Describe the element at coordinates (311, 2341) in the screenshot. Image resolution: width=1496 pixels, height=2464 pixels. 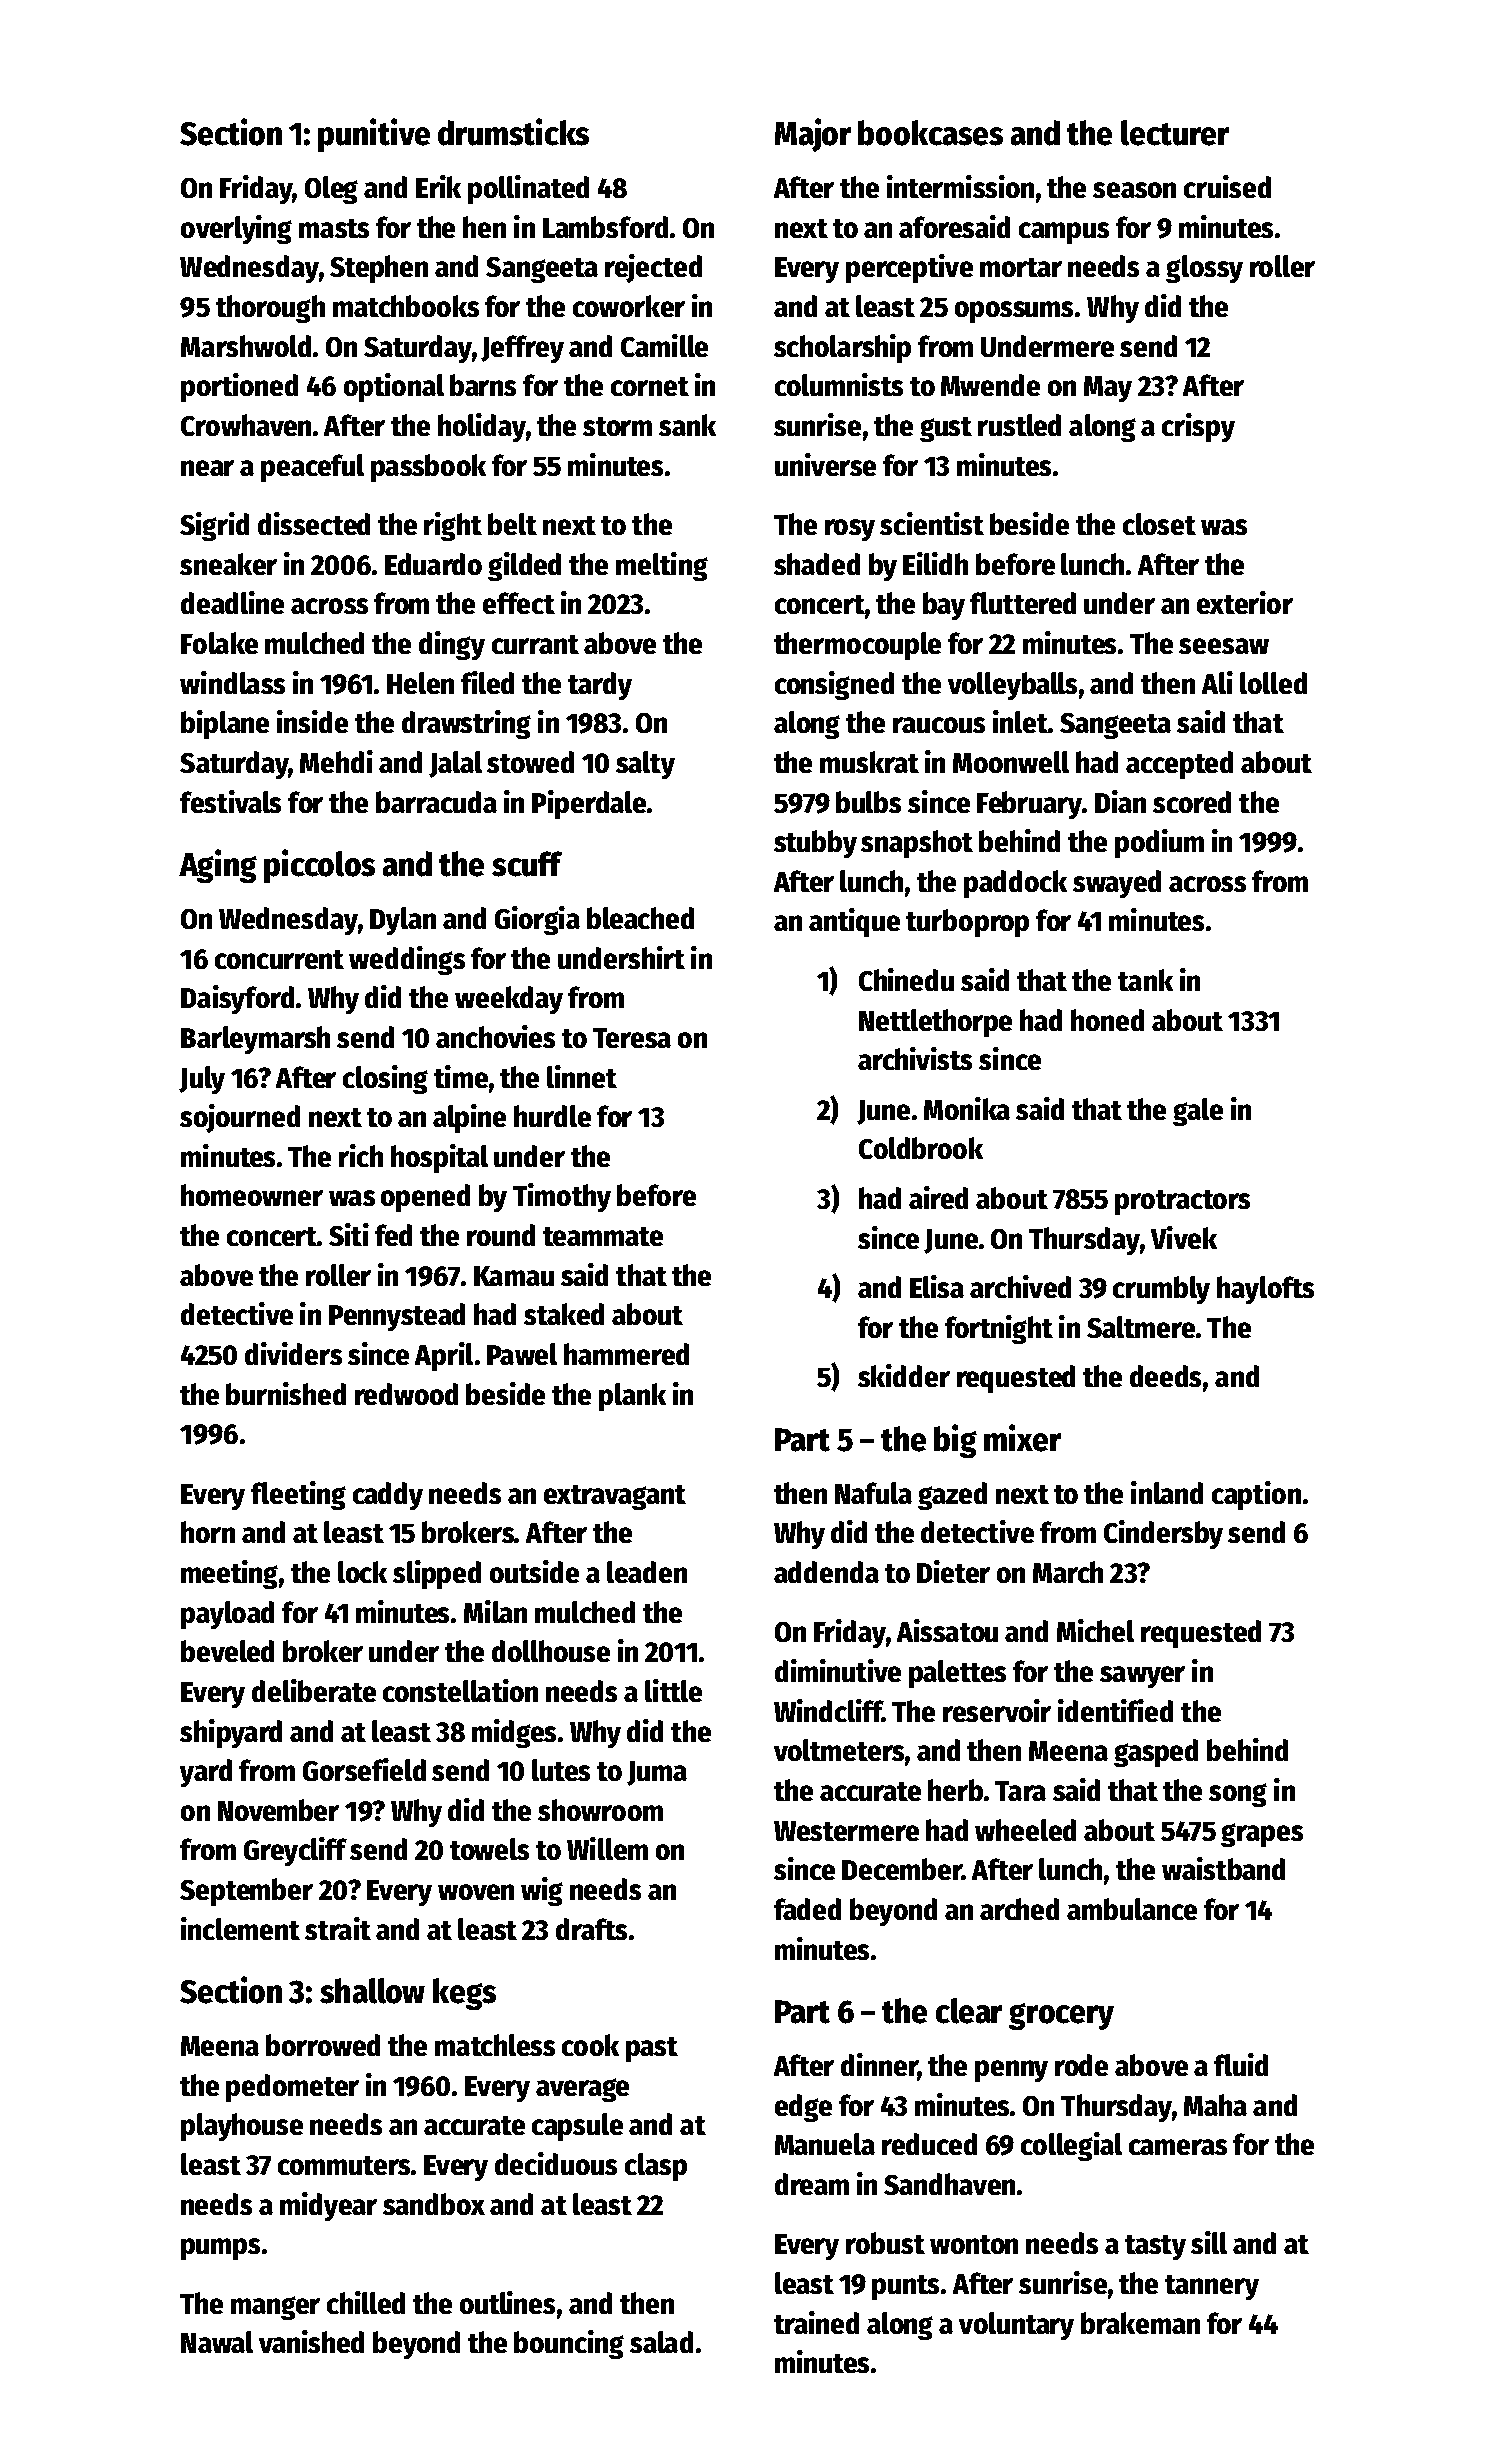
I see `vanished` at that location.
